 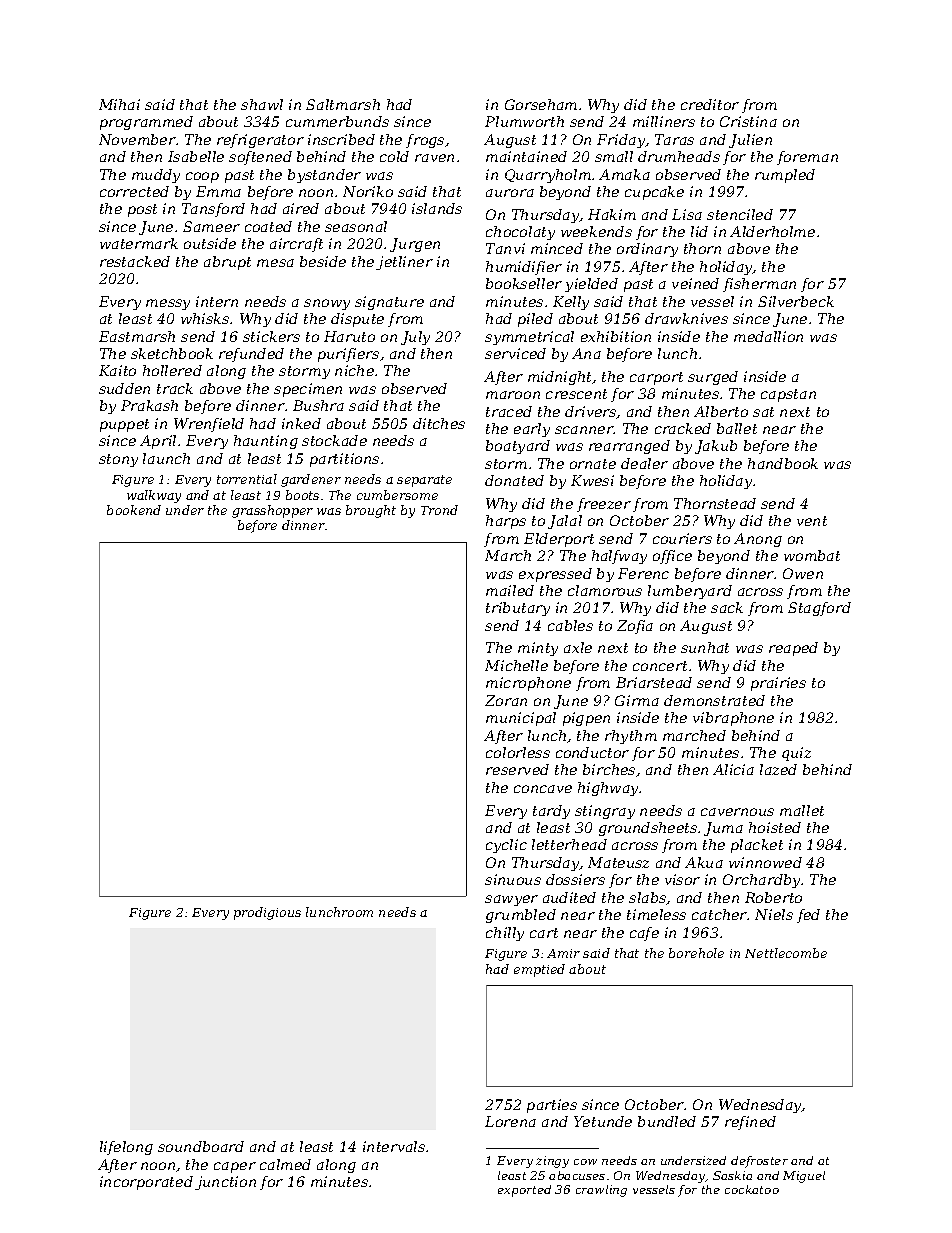 I want to click on Gorseham, so click(x=541, y=104).
